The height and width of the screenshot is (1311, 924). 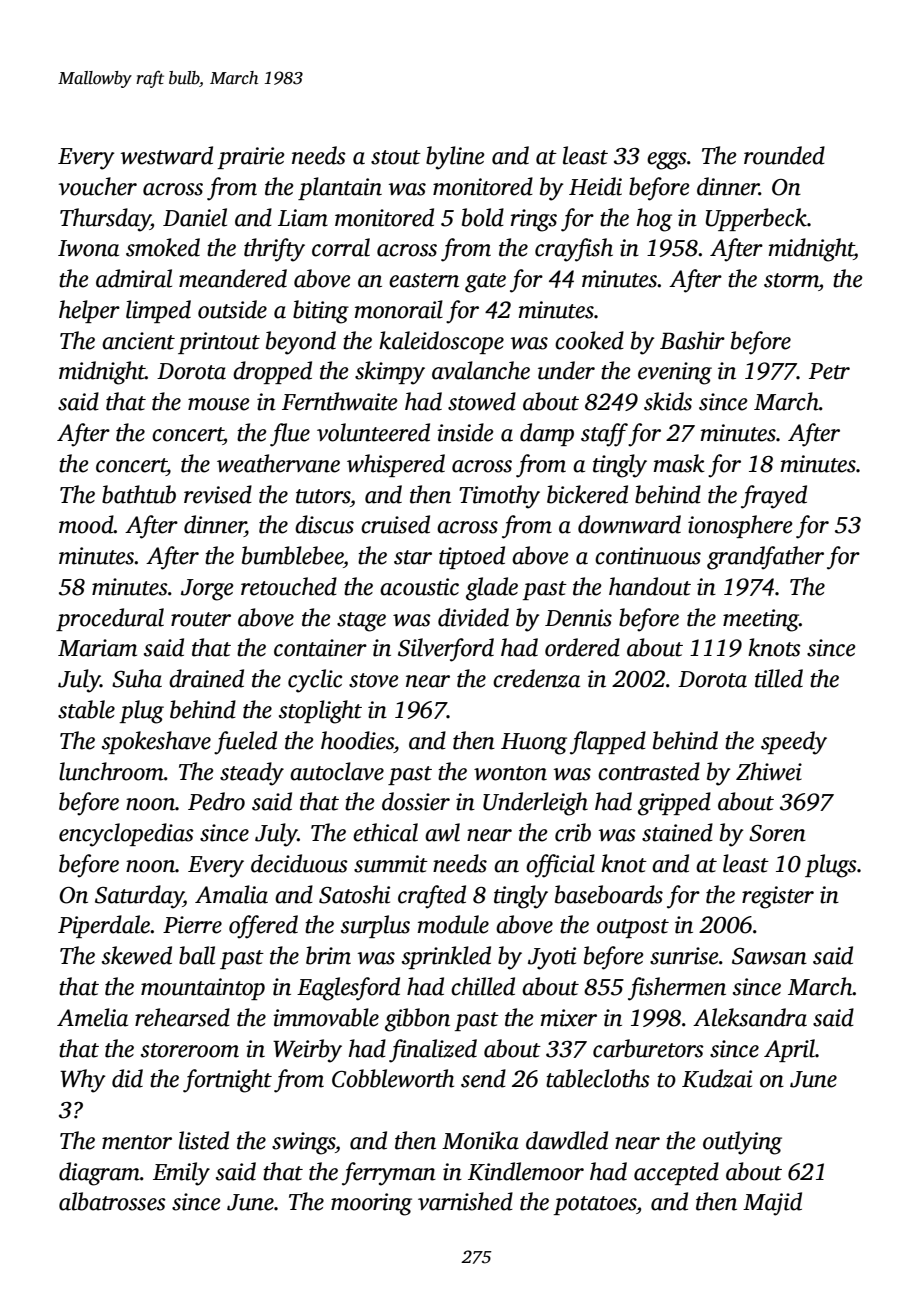 I want to click on ordered, so click(x=582, y=647).
